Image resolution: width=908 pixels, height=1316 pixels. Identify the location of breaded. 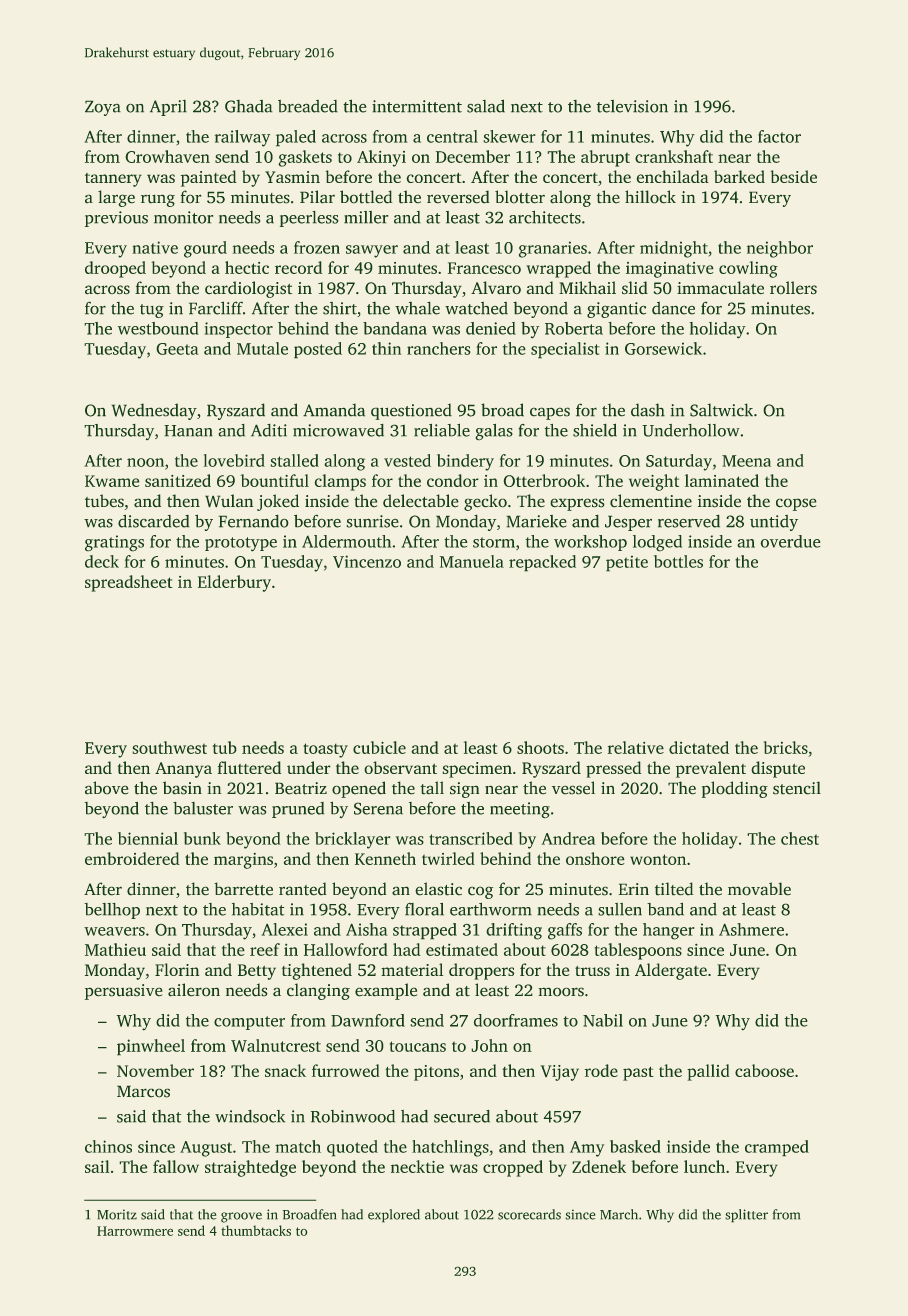
(308, 106).
